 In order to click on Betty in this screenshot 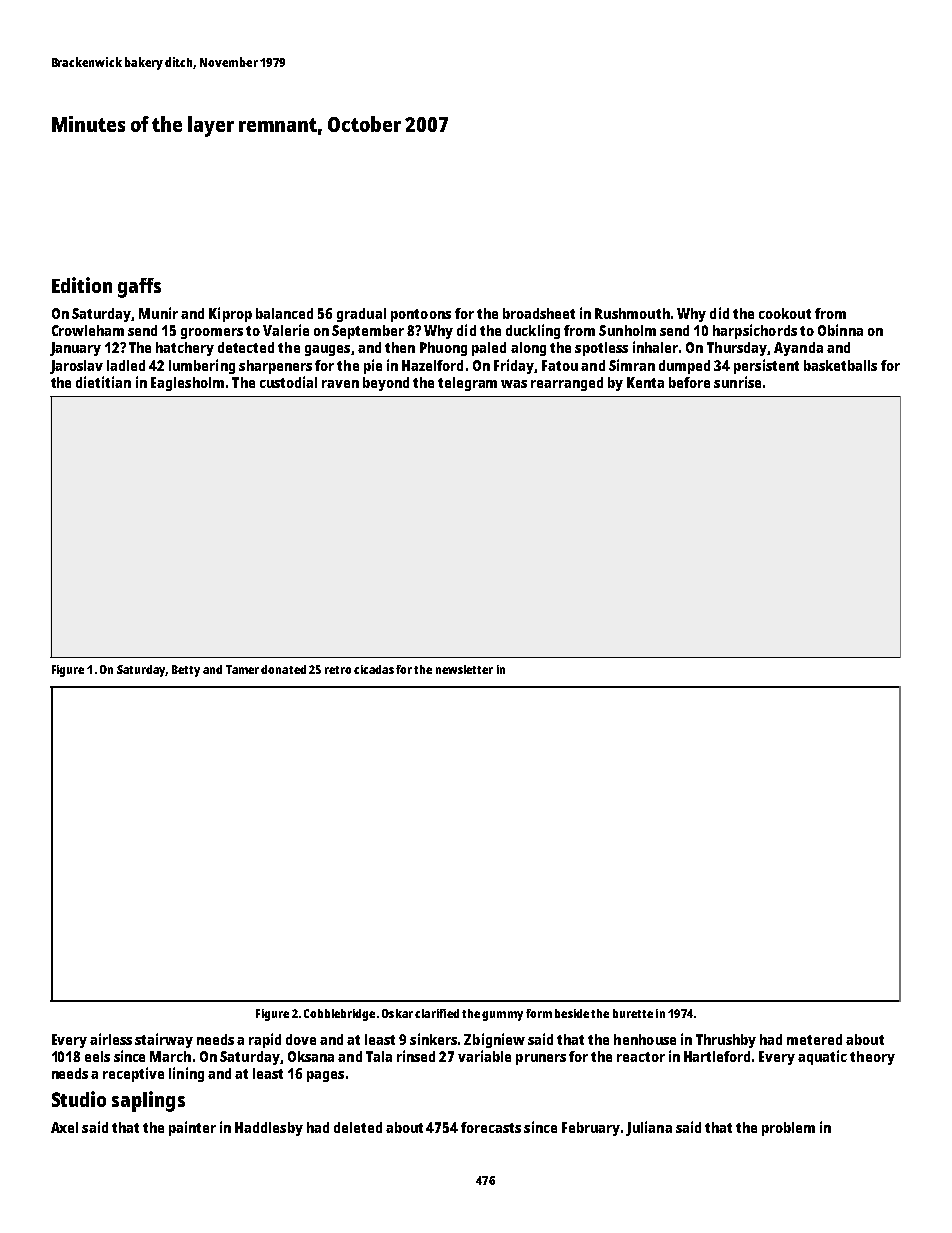, I will do `click(186, 671)`.
